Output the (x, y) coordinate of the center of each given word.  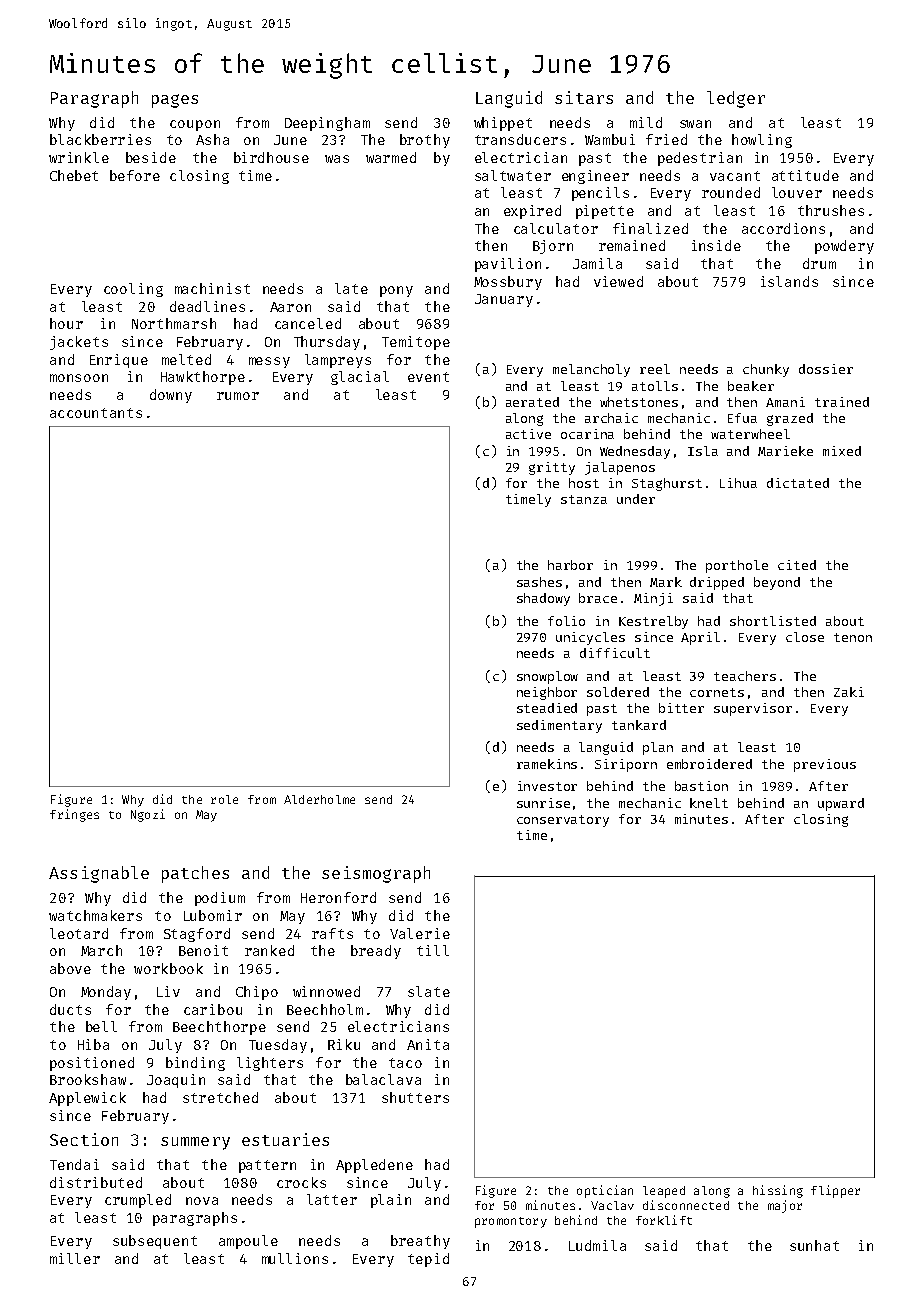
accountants (96, 413)
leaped (664, 1192)
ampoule (248, 1242)
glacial (360, 378)
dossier (826, 369)
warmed (391, 157)
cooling (133, 290)
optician (605, 1191)
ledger (736, 99)
